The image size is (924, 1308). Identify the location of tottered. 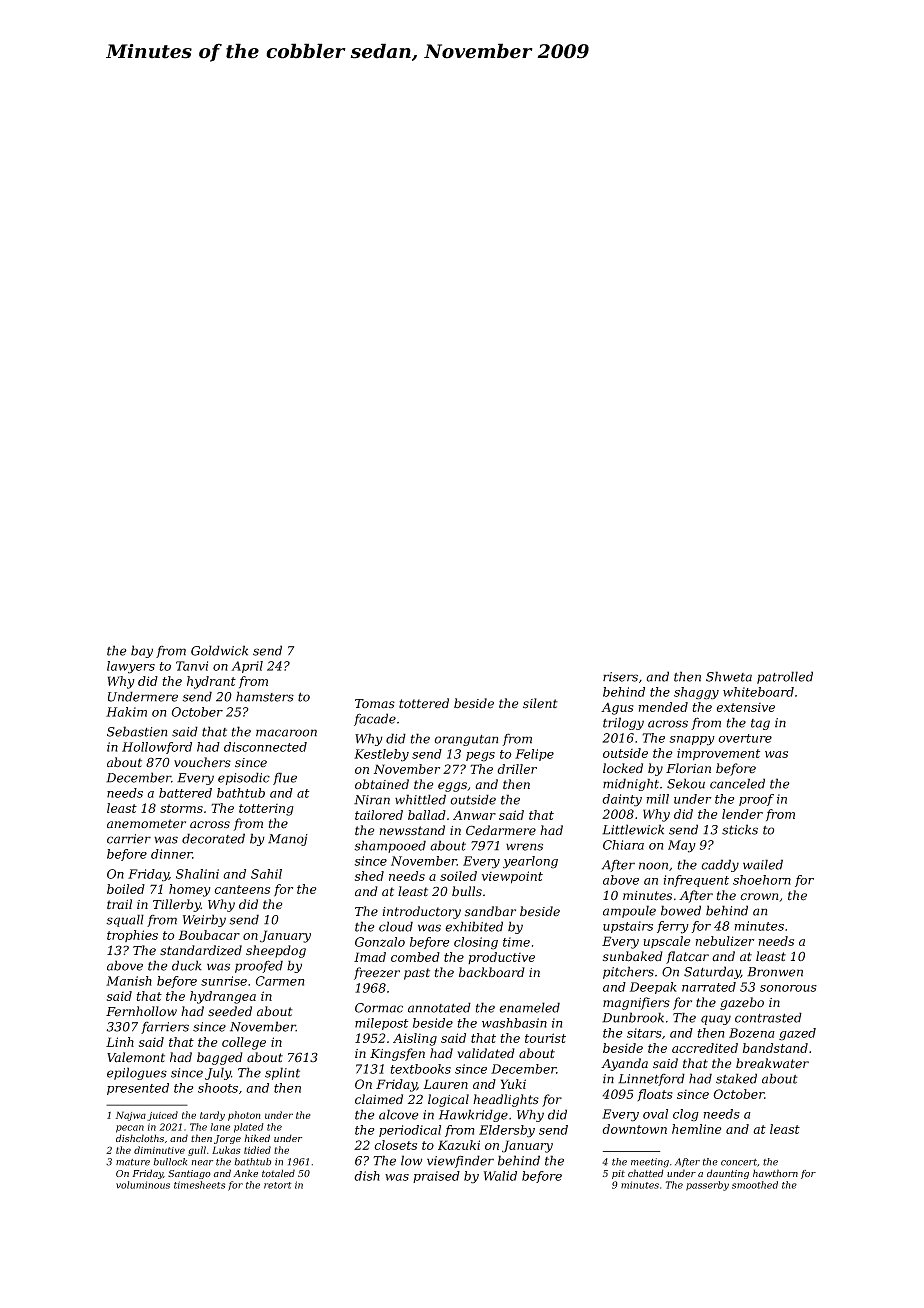
(424, 703).
